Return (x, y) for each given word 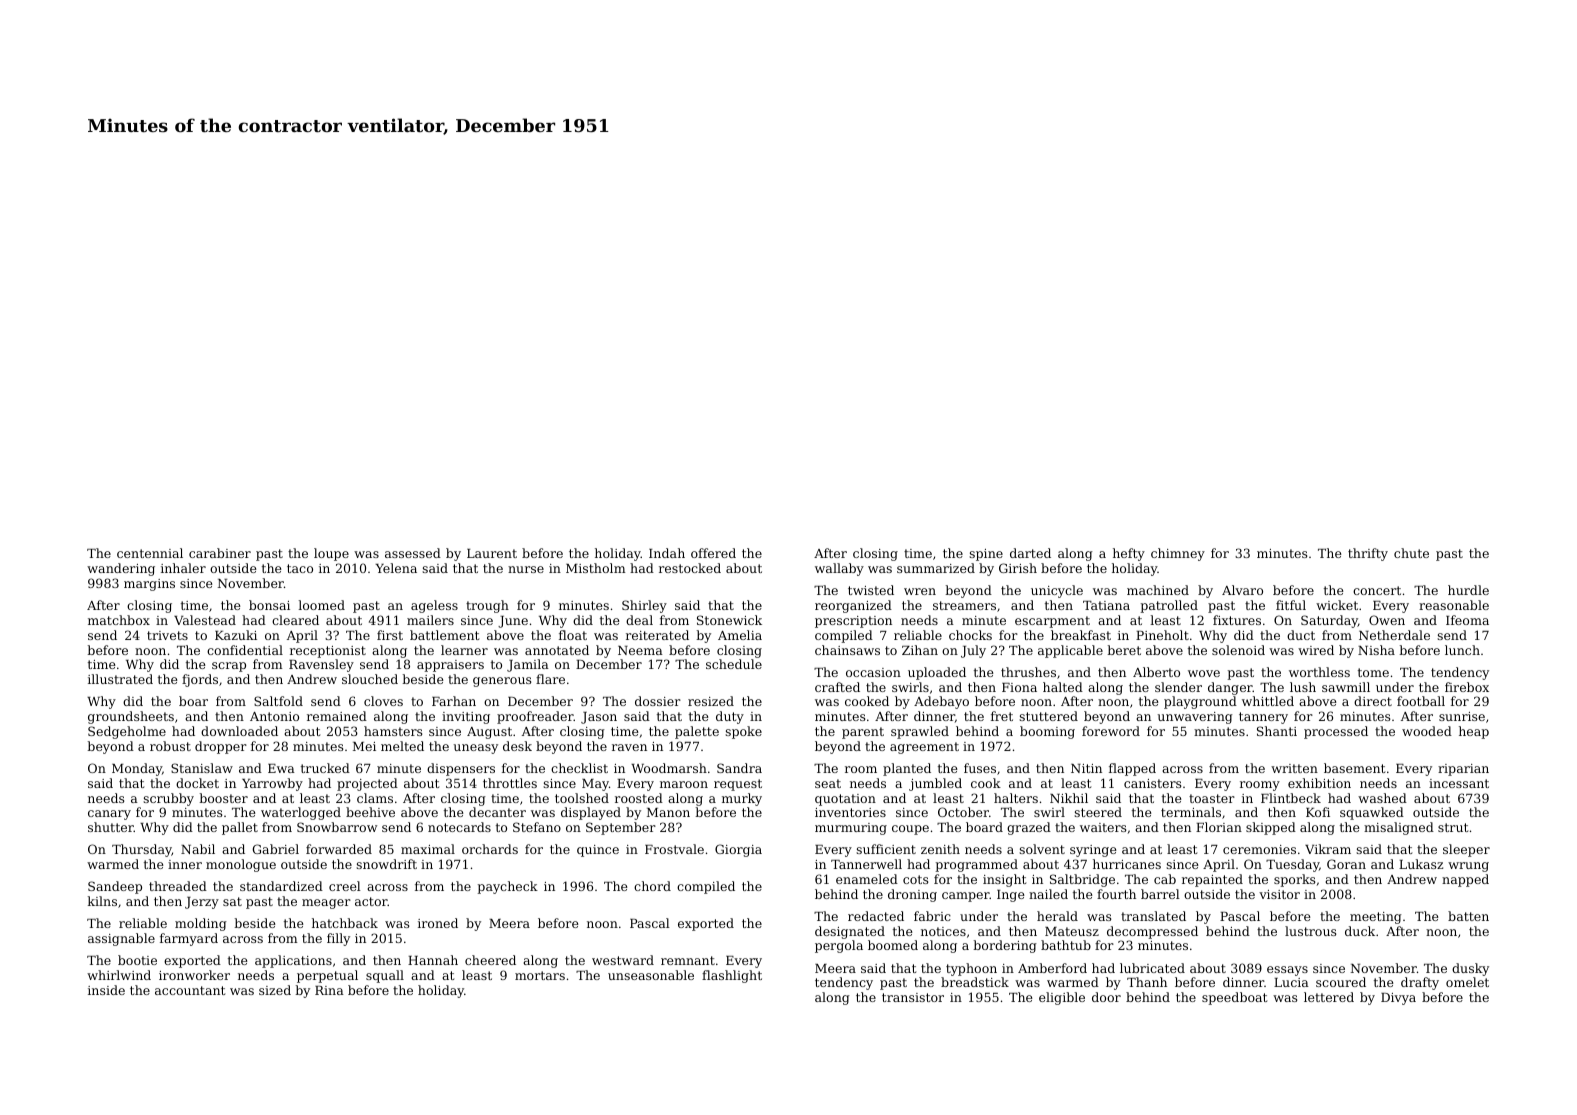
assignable (121, 939)
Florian (1219, 827)
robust (170, 746)
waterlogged (301, 813)
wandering (121, 569)
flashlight (732, 976)
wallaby (839, 569)
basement (1354, 768)
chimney (1178, 554)
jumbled (935, 784)
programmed (977, 865)
